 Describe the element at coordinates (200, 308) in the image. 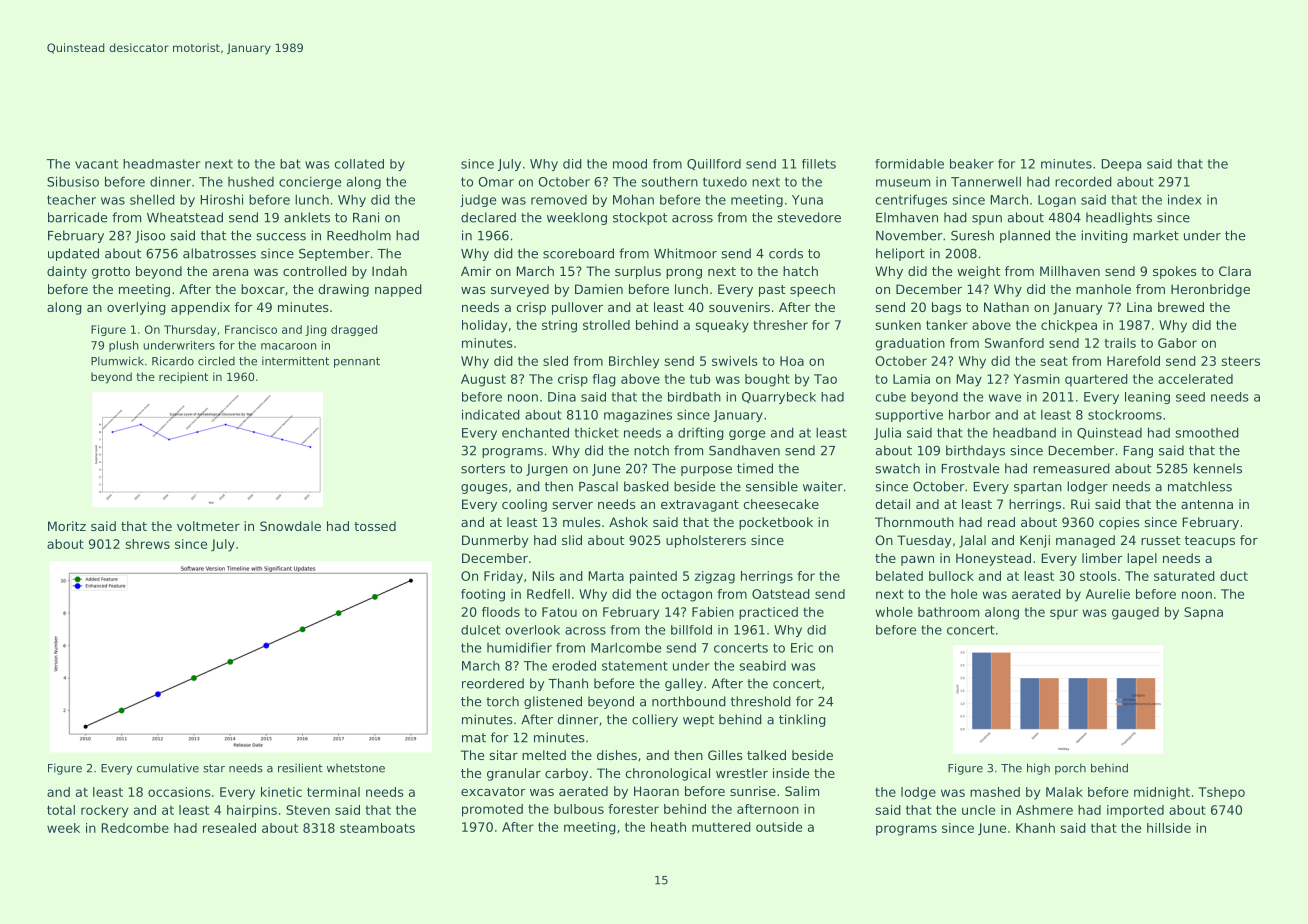

I see `appendix` at that location.
